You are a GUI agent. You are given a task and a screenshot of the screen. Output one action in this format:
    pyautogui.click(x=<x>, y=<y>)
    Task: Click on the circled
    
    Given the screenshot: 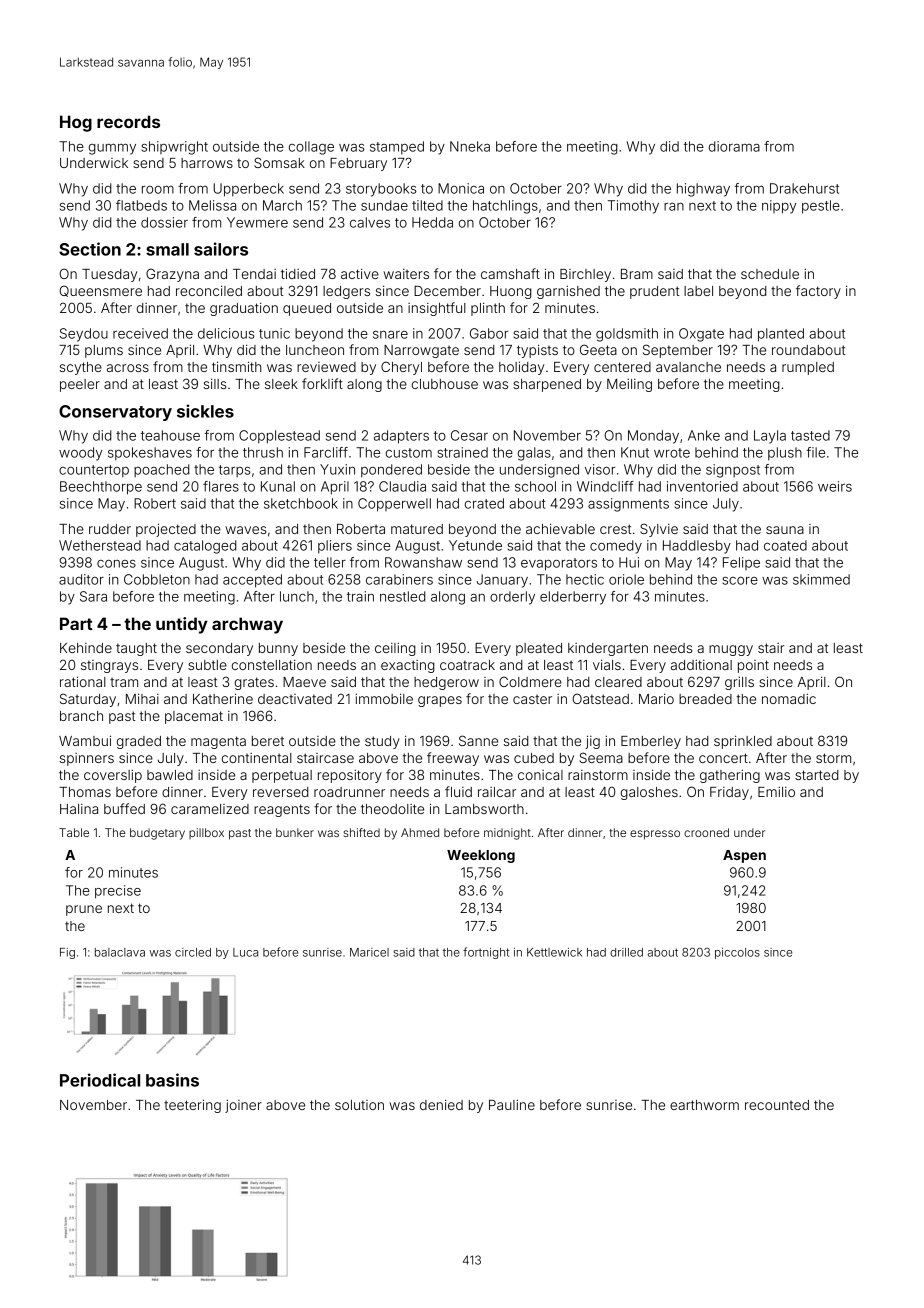 What is the action you would take?
    pyautogui.click(x=193, y=952)
